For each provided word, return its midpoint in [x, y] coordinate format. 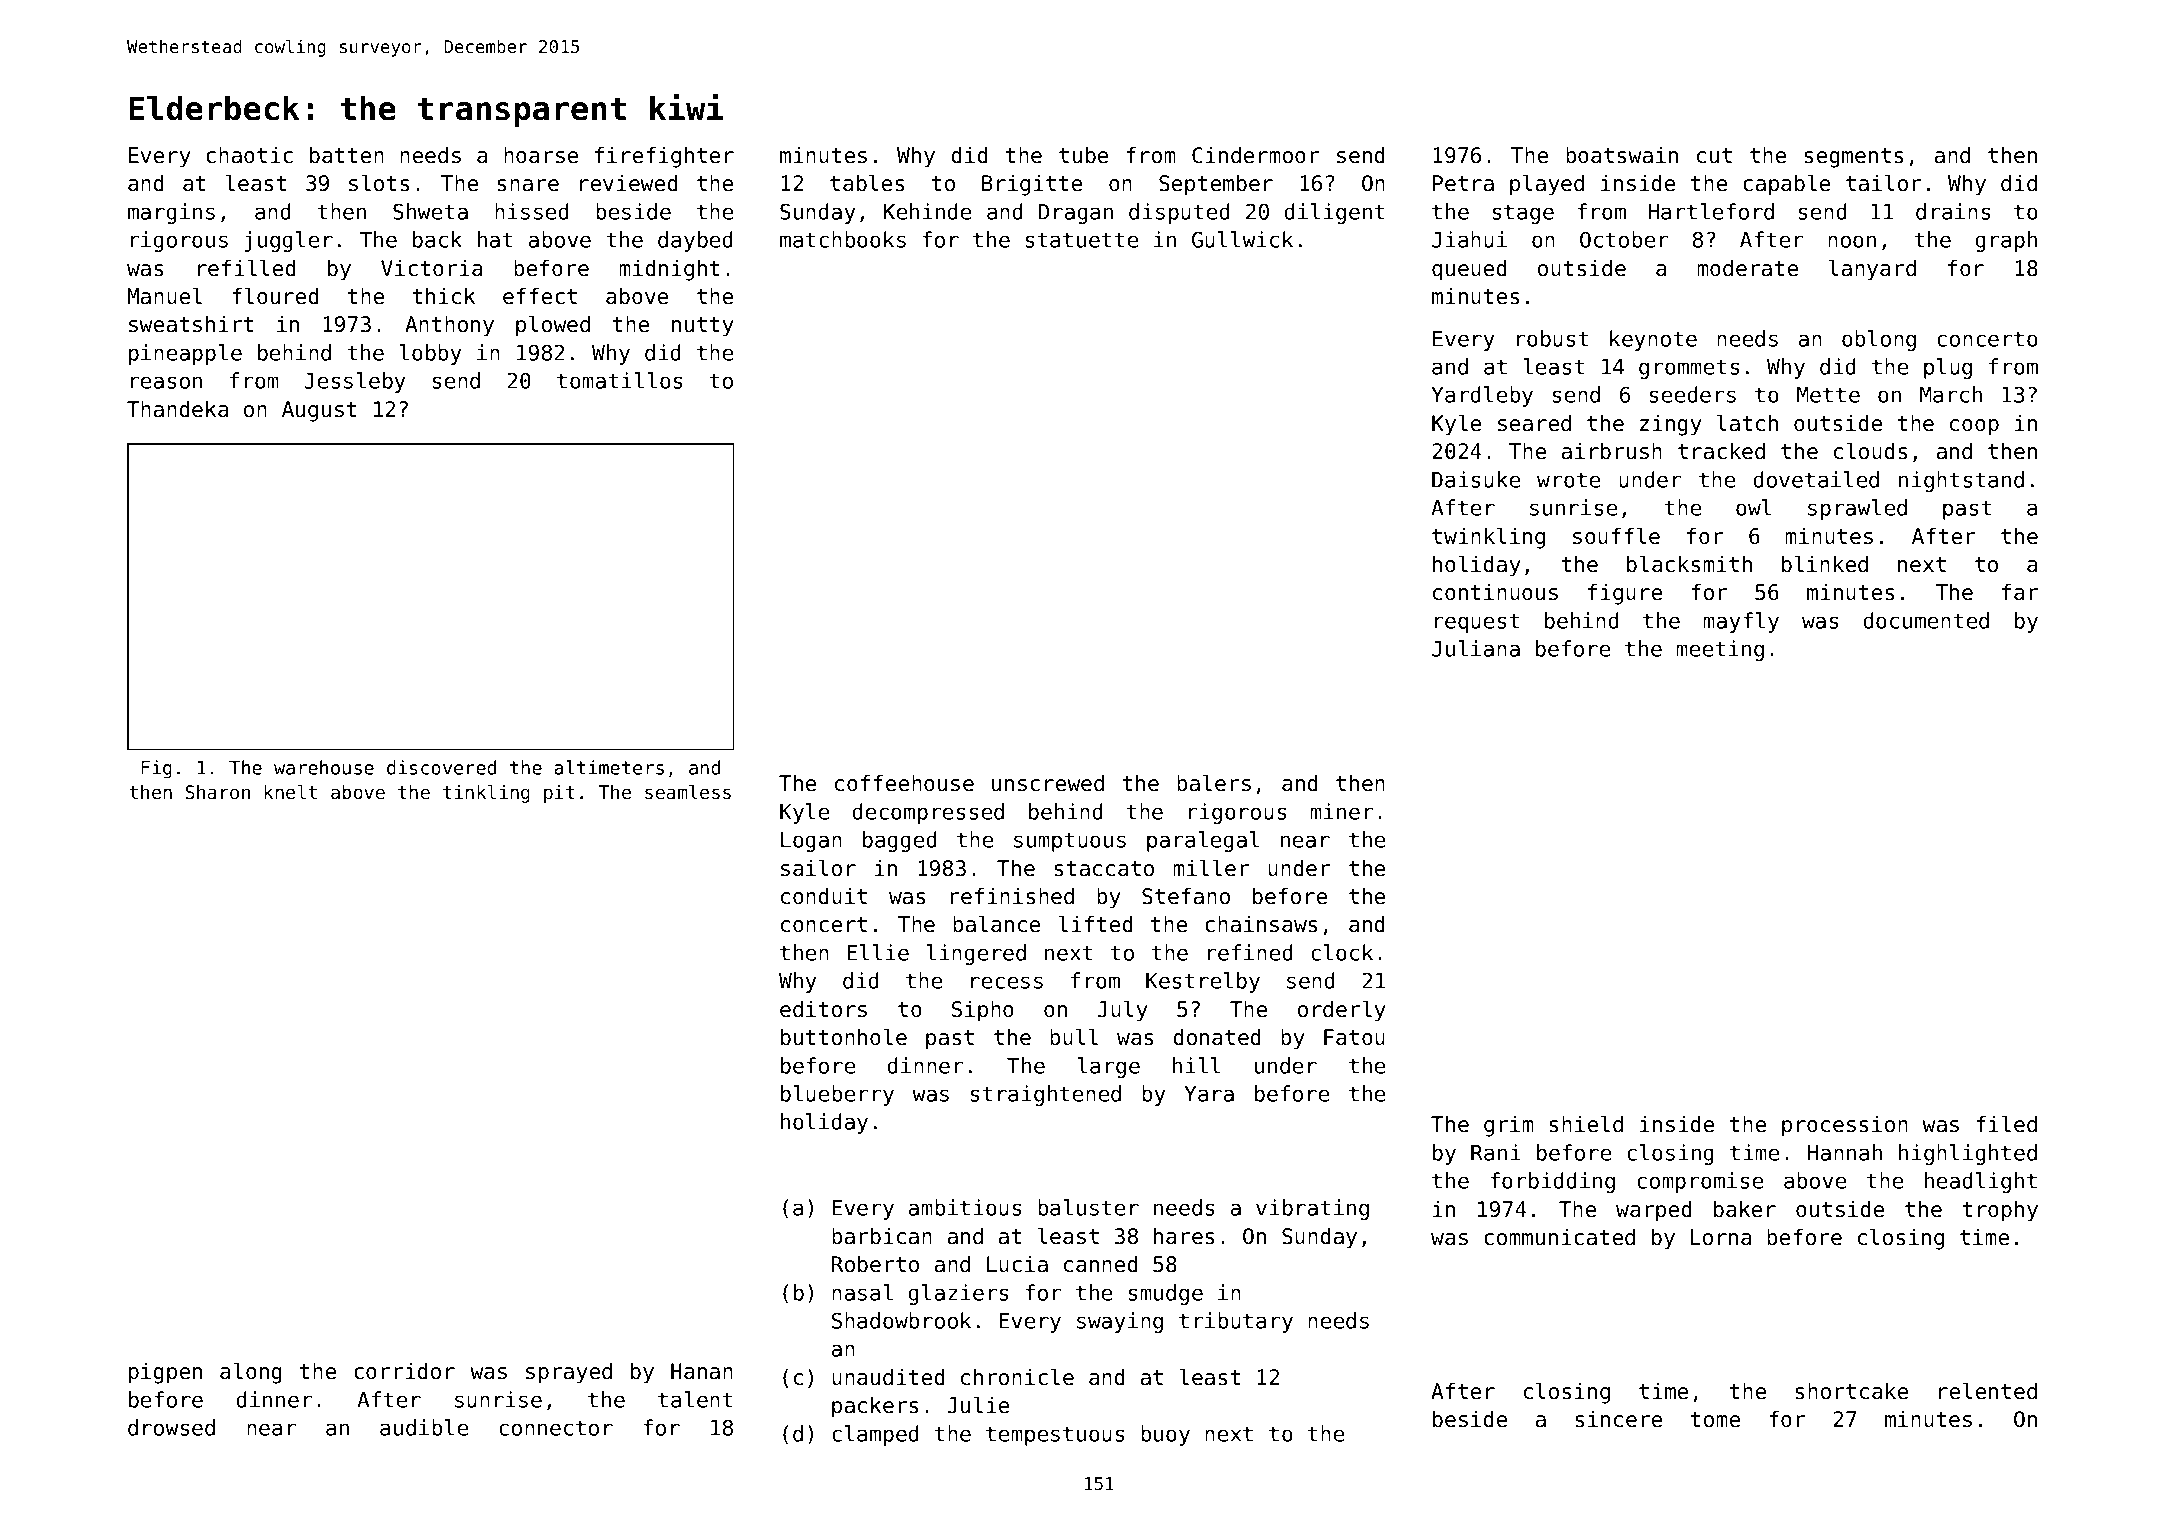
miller [1211, 868]
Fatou [1354, 1037]
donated [1217, 1037]
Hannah [1845, 1152]
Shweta [430, 211]
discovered [441, 767]
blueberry [837, 1095]
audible [424, 1427]
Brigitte [1032, 185]
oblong [1879, 340]
